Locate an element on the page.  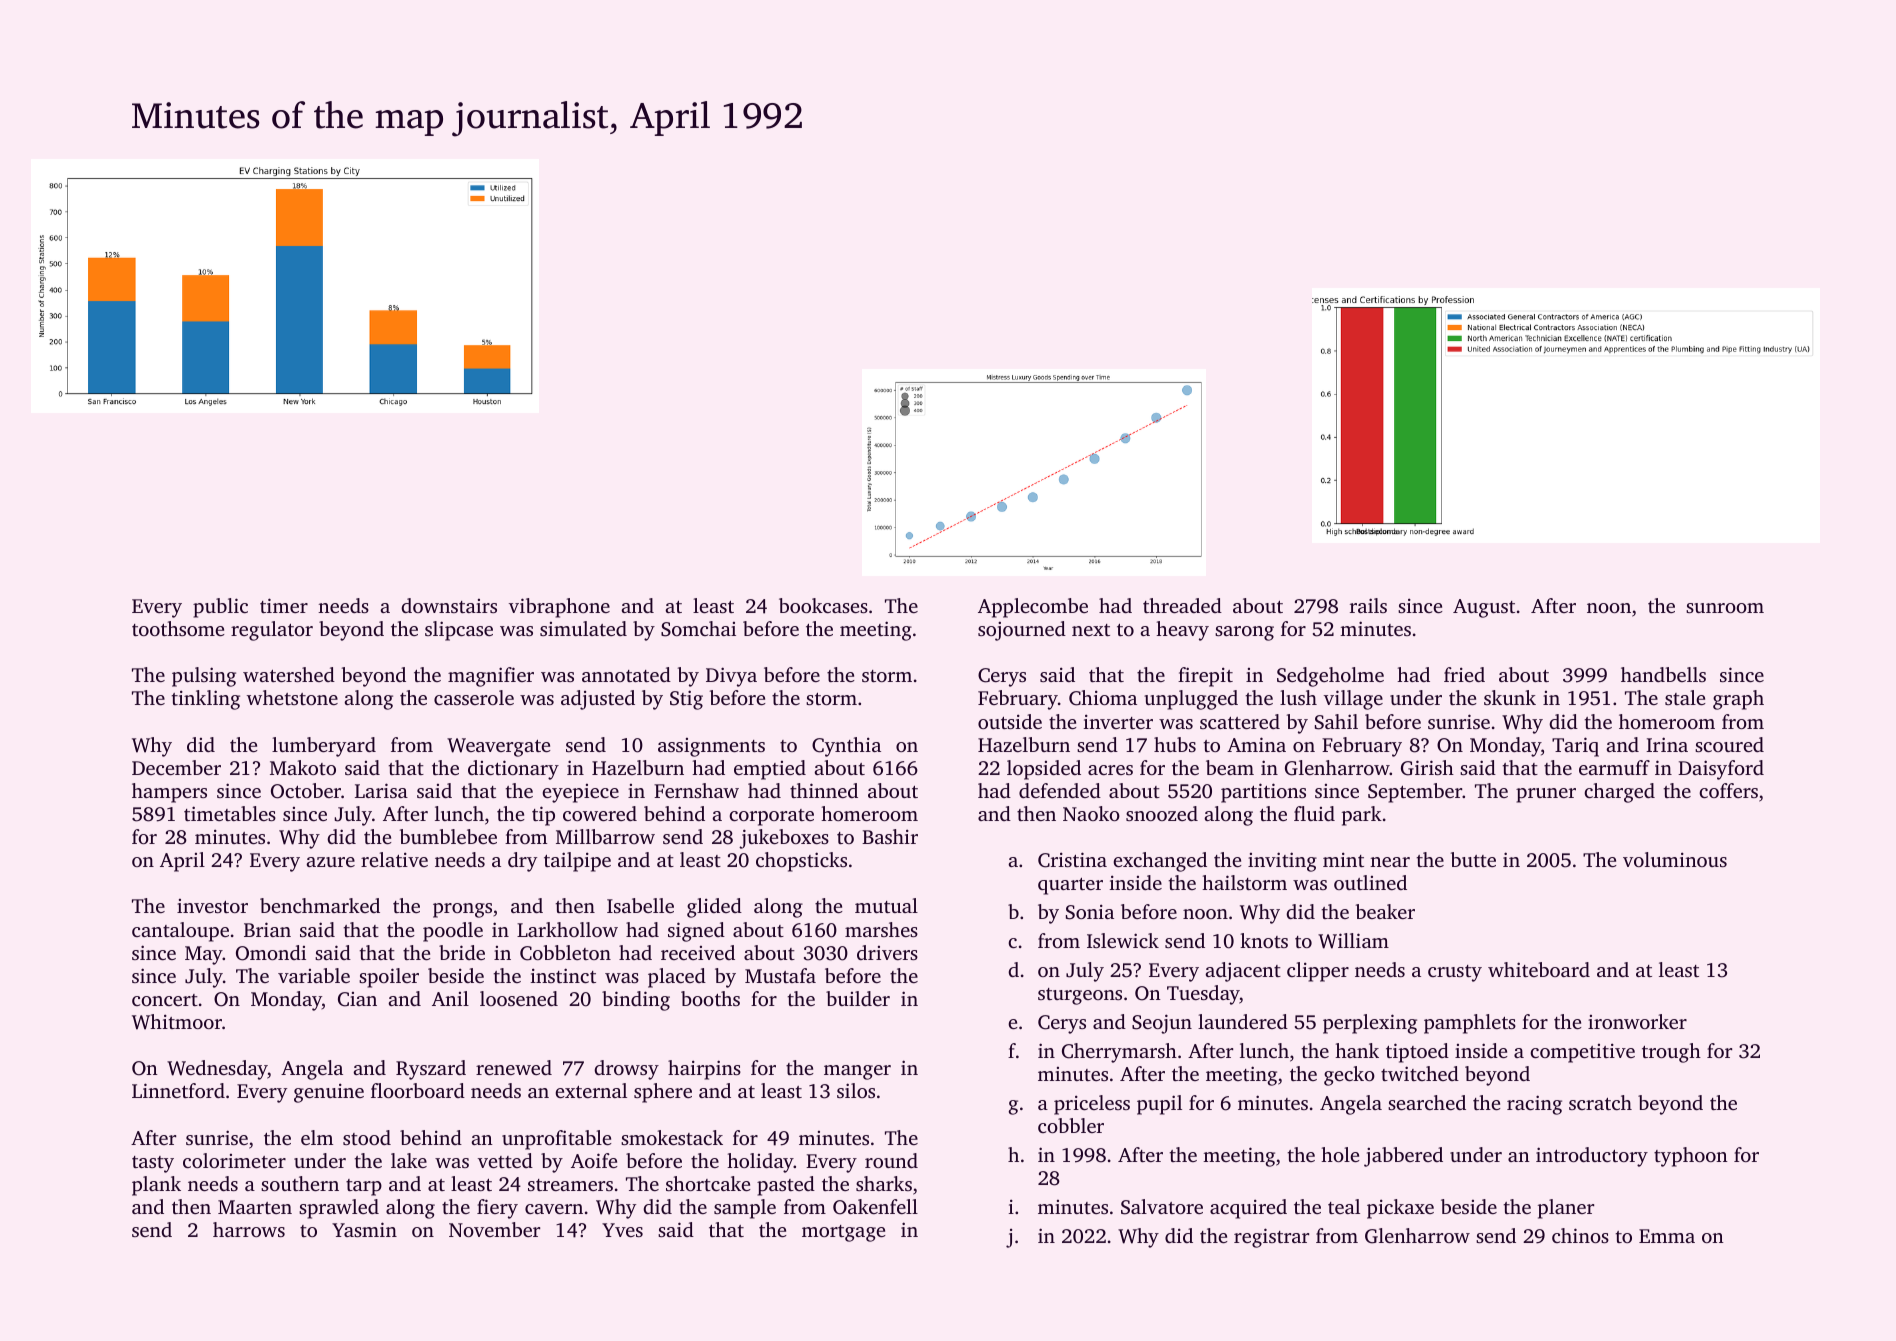
Mustafa is located at coordinates (780, 975).
